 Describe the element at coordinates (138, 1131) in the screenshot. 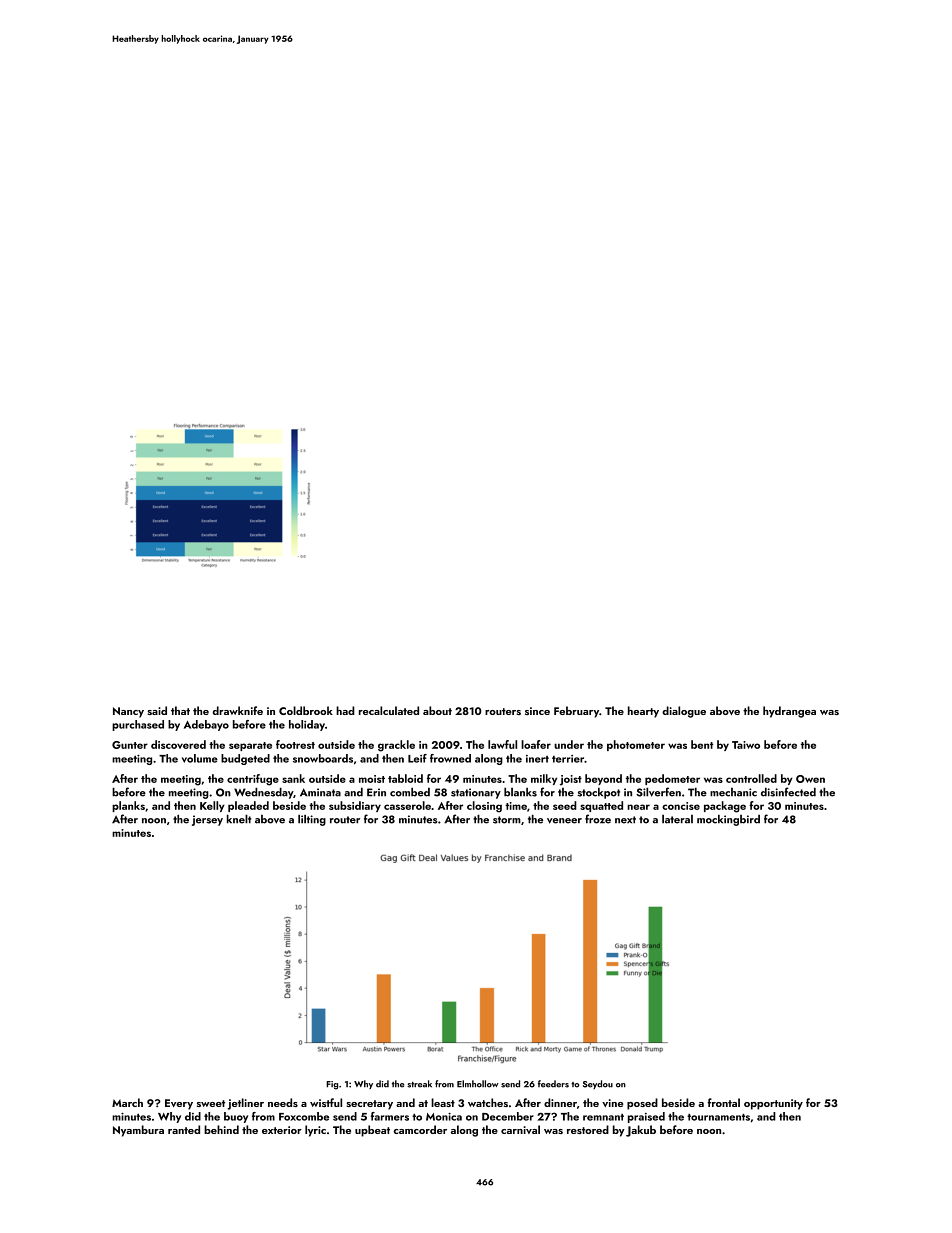

I see `Nyambura` at that location.
